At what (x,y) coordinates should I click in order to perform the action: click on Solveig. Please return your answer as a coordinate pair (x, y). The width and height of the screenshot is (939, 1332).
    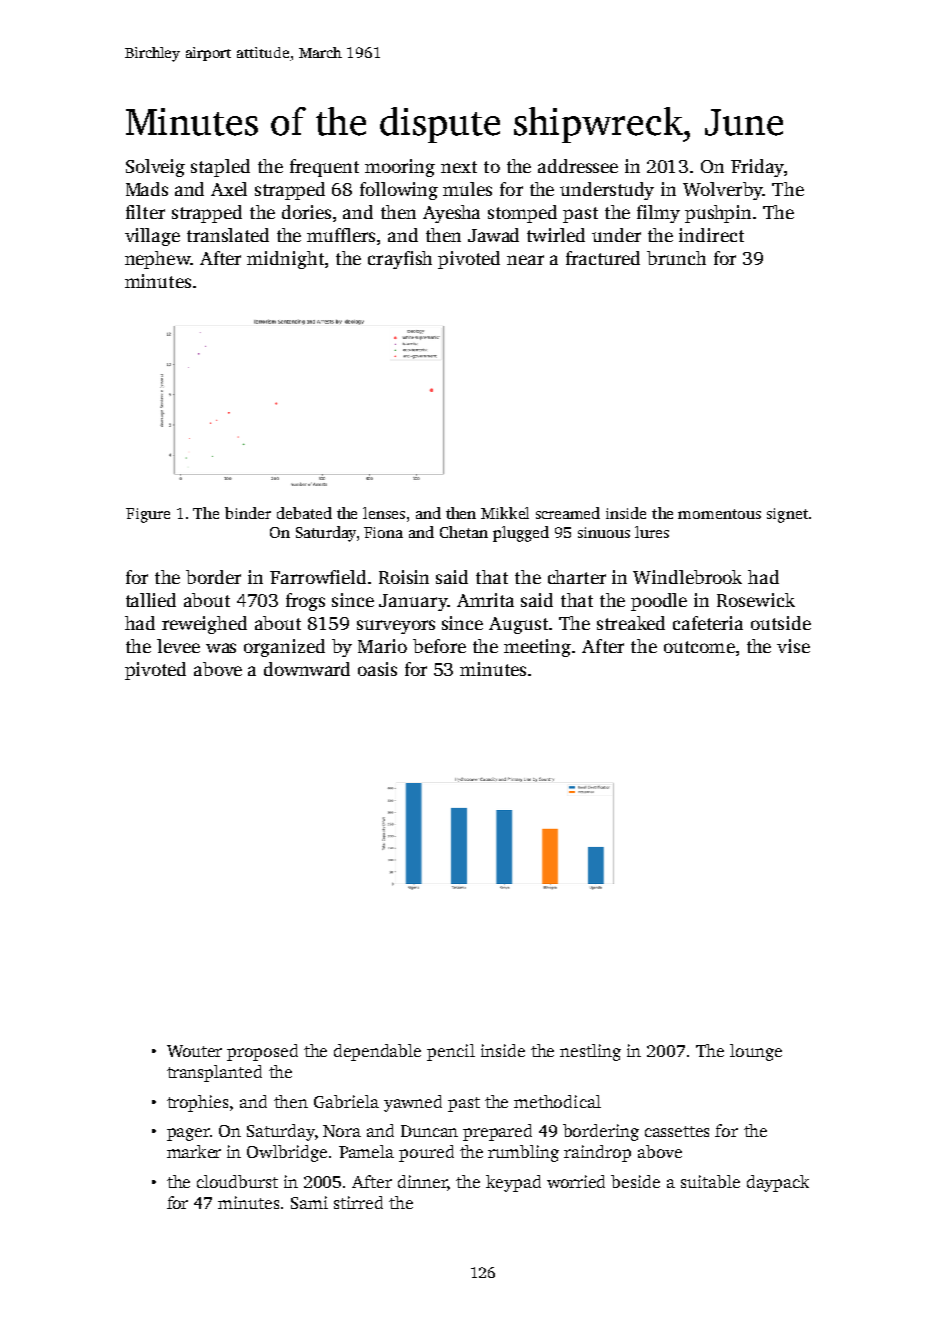
    Looking at the image, I should click on (155, 168).
